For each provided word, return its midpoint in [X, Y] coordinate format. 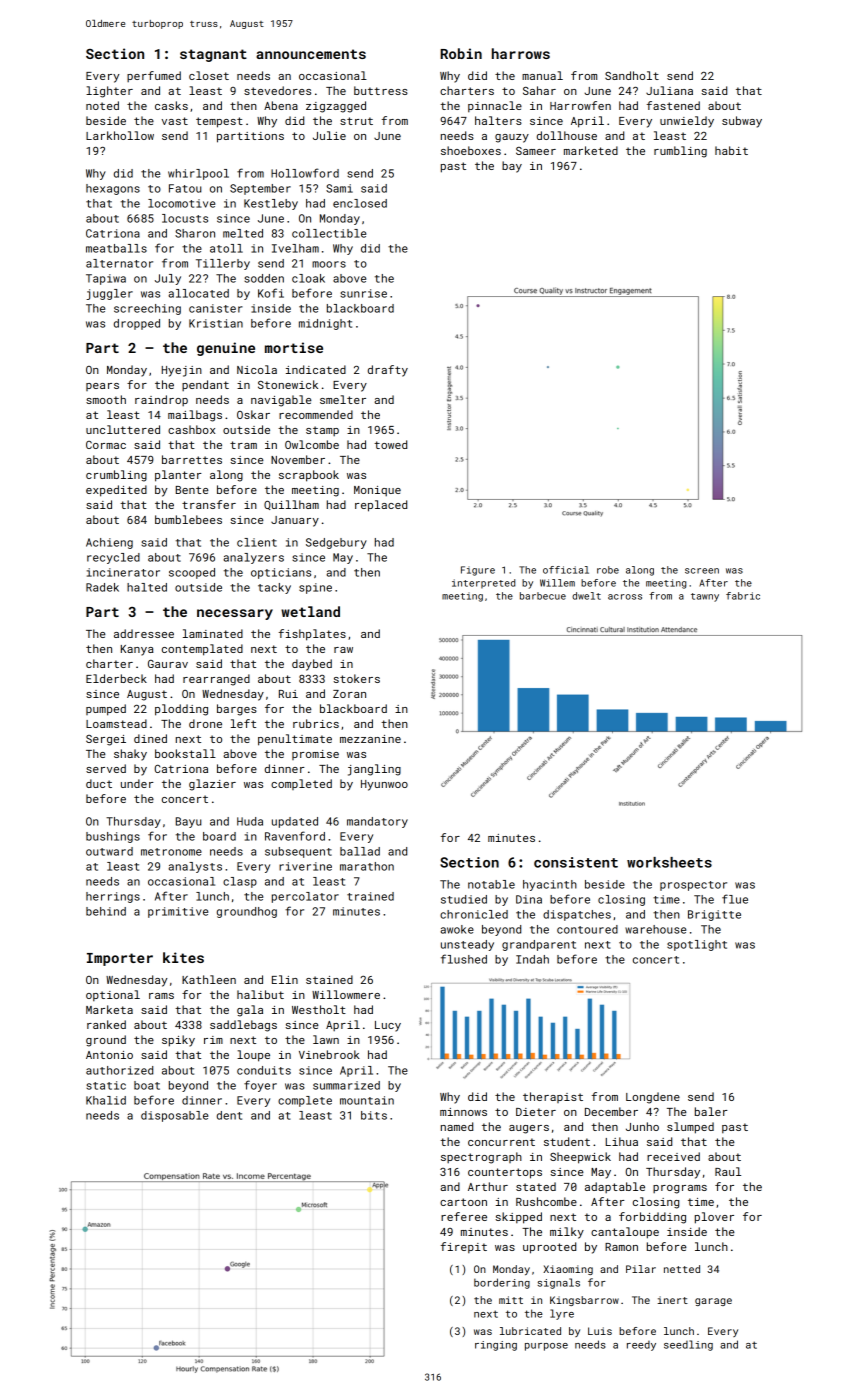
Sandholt [632, 75]
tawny [705, 597]
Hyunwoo [384, 785]
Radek [102, 587]
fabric [743, 596]
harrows [521, 53]
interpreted [483, 584]
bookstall [185, 753]
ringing [496, 1346]
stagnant [213, 55]
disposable [174, 1116]
